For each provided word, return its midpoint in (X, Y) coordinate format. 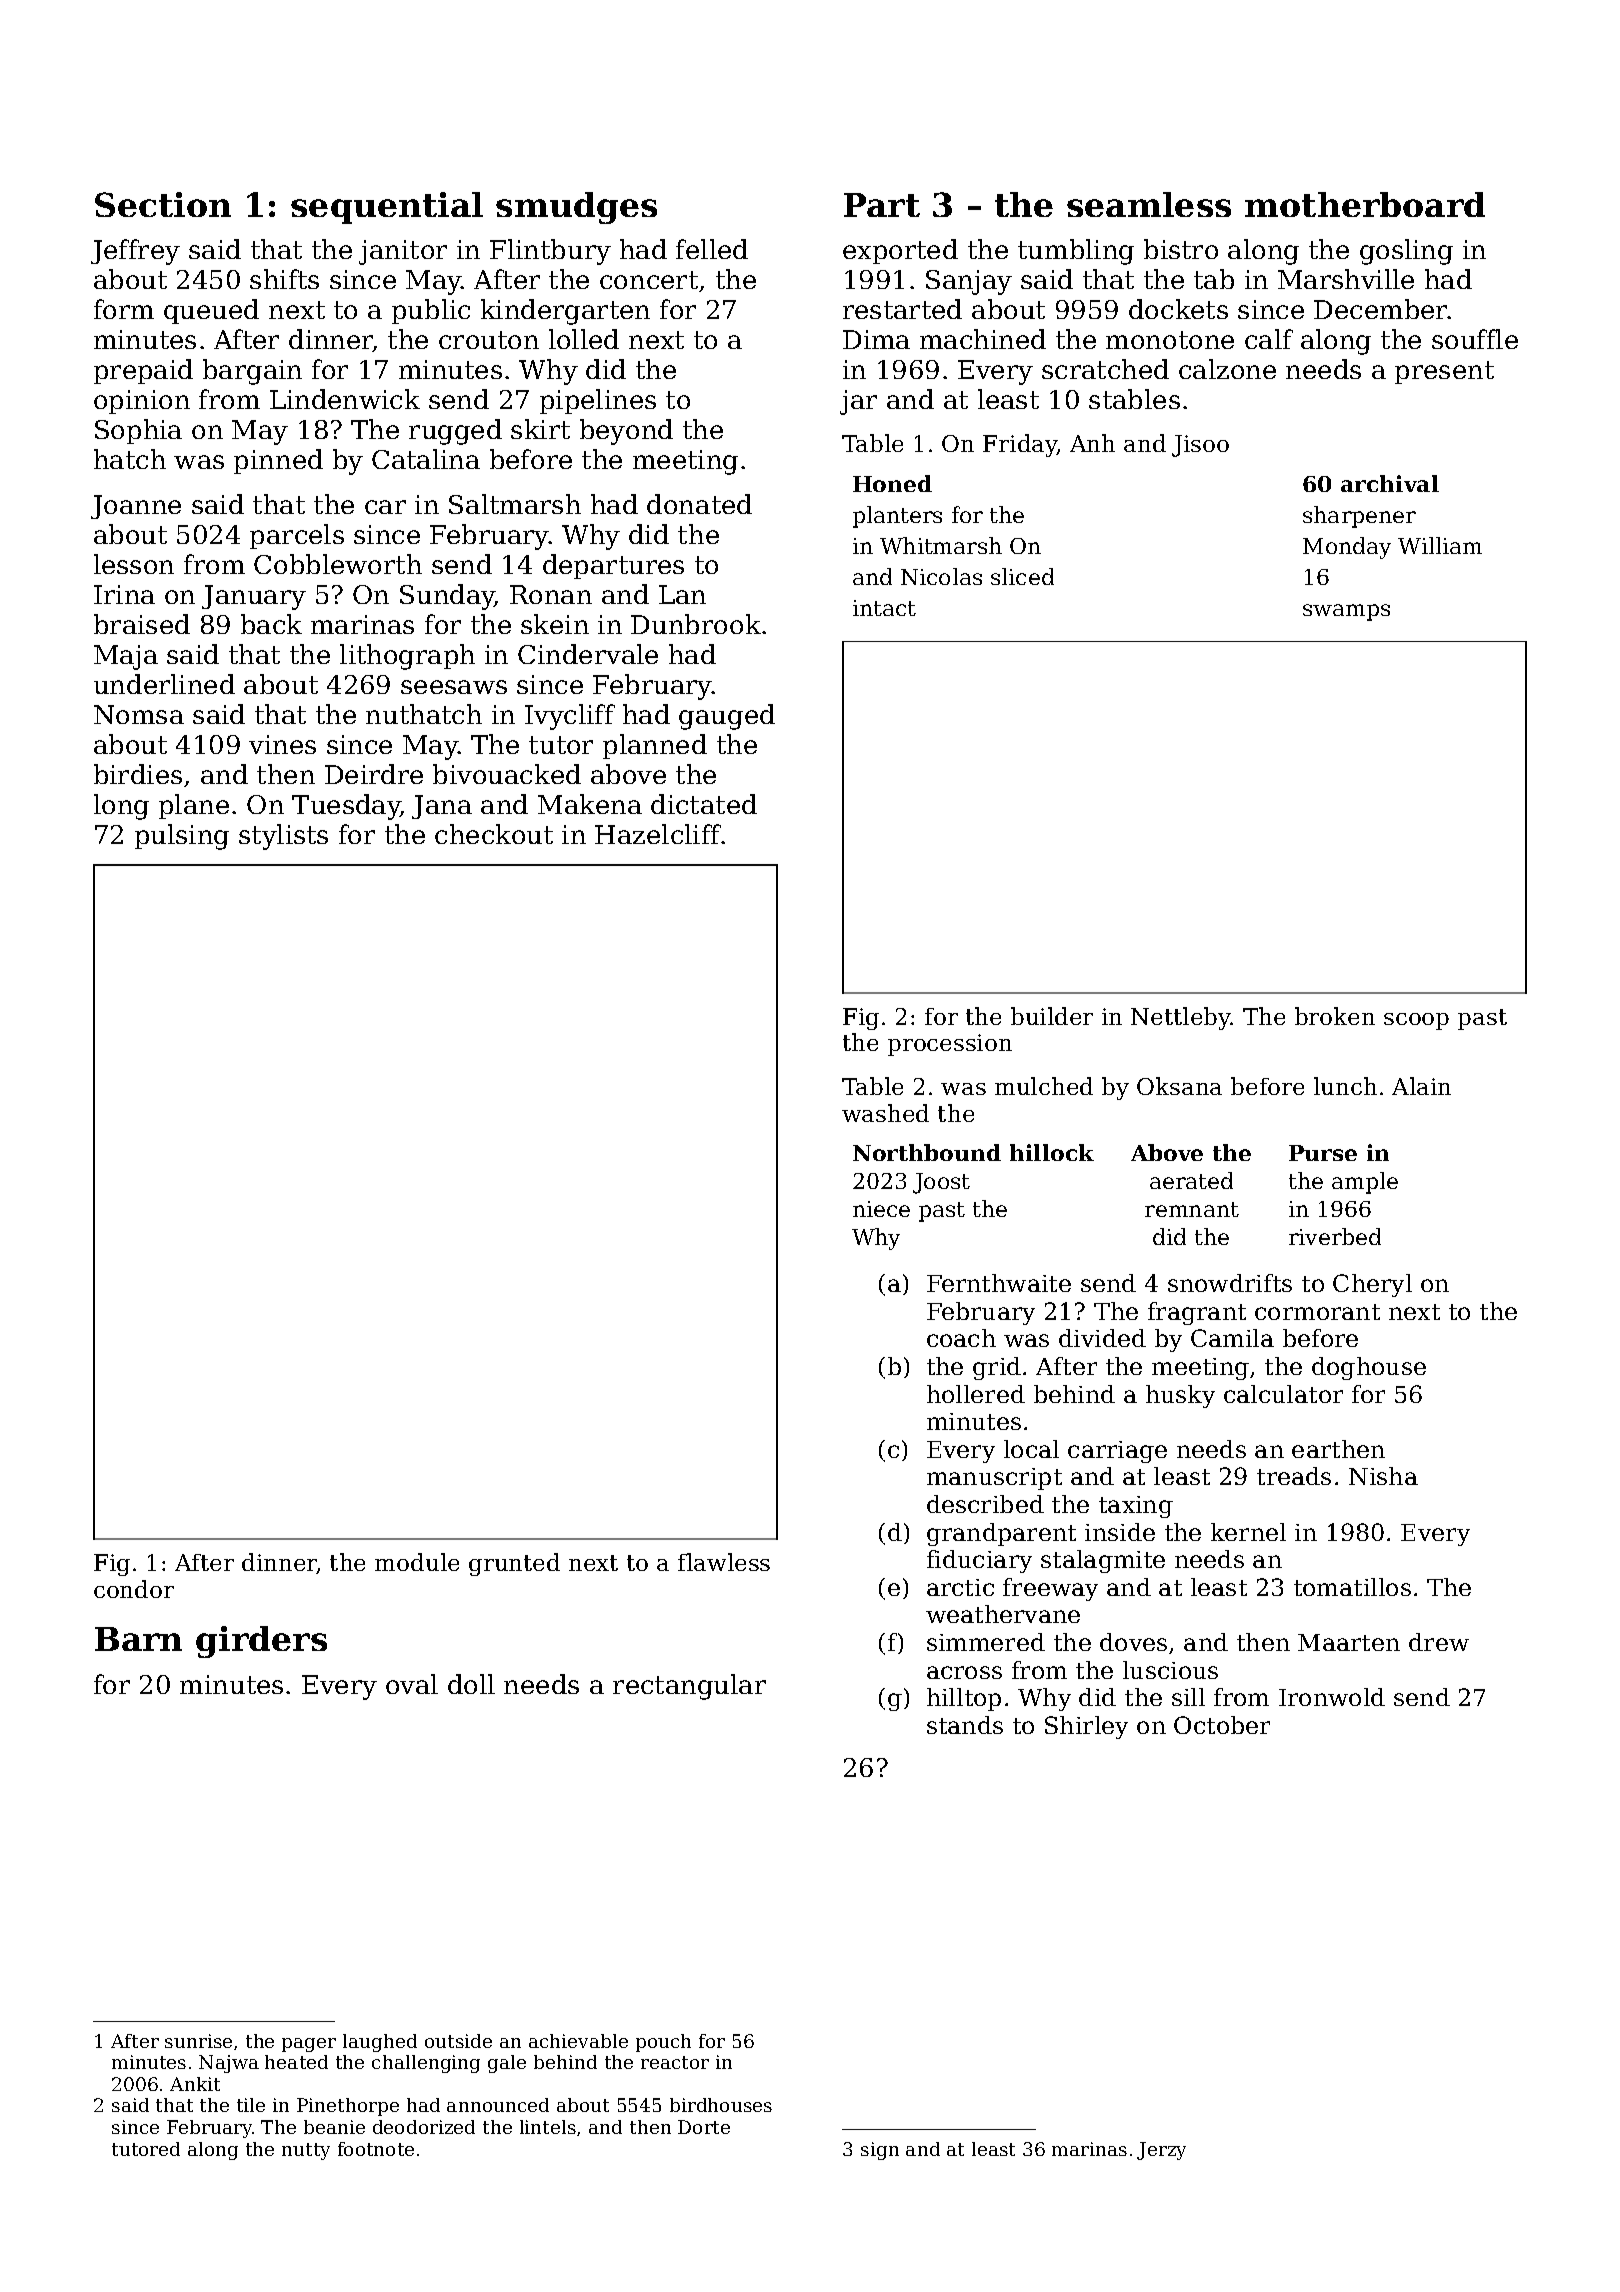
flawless (724, 1562)
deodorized (424, 2127)
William (1440, 545)
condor (134, 1589)
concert (649, 280)
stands (965, 1725)
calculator (1283, 1394)
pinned (278, 461)
